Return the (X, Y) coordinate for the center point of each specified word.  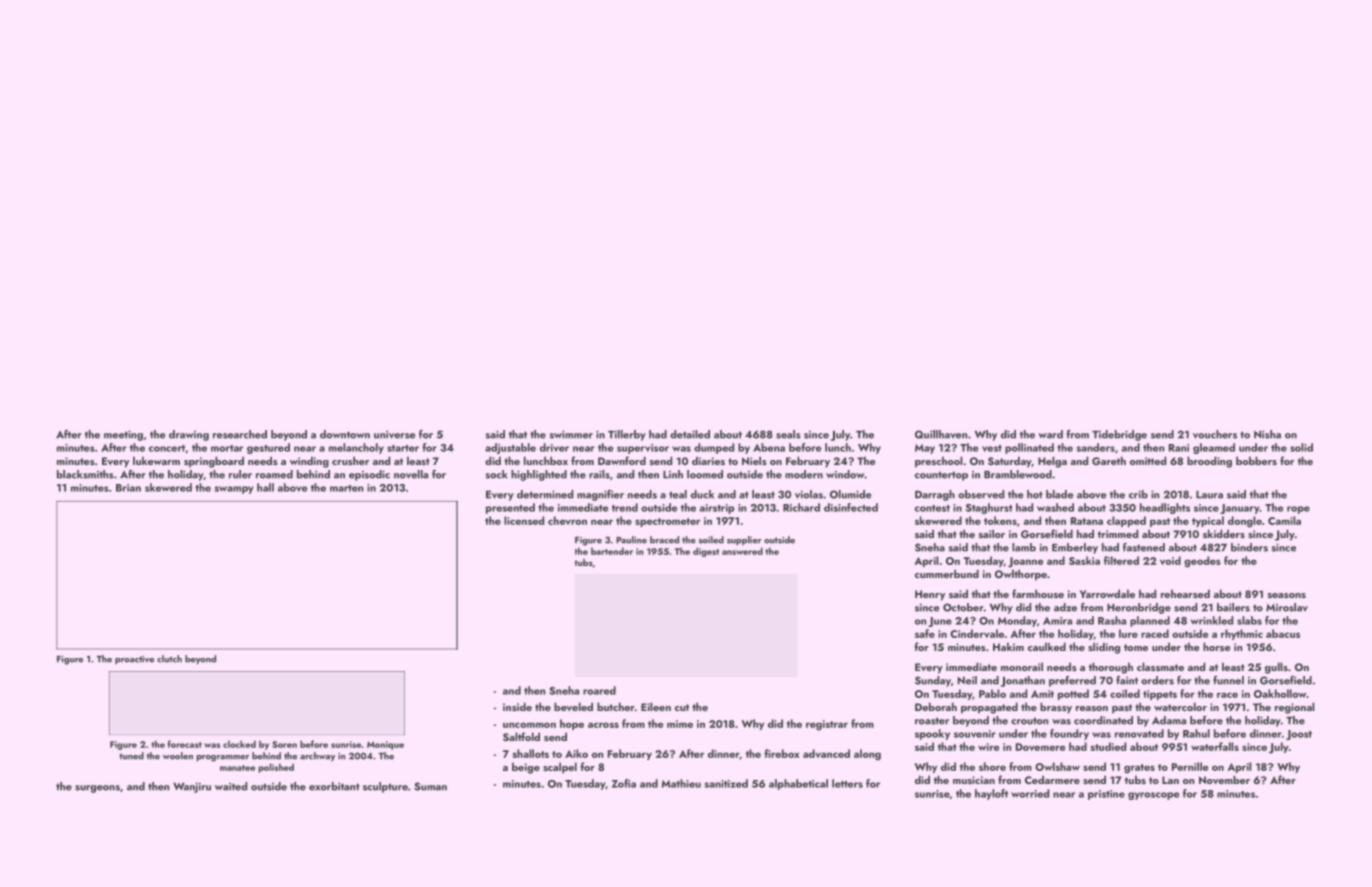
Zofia (624, 783)
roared (599, 690)
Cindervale (977, 633)
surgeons (97, 789)
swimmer (571, 434)
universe (394, 435)
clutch (169, 659)
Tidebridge (1119, 435)
